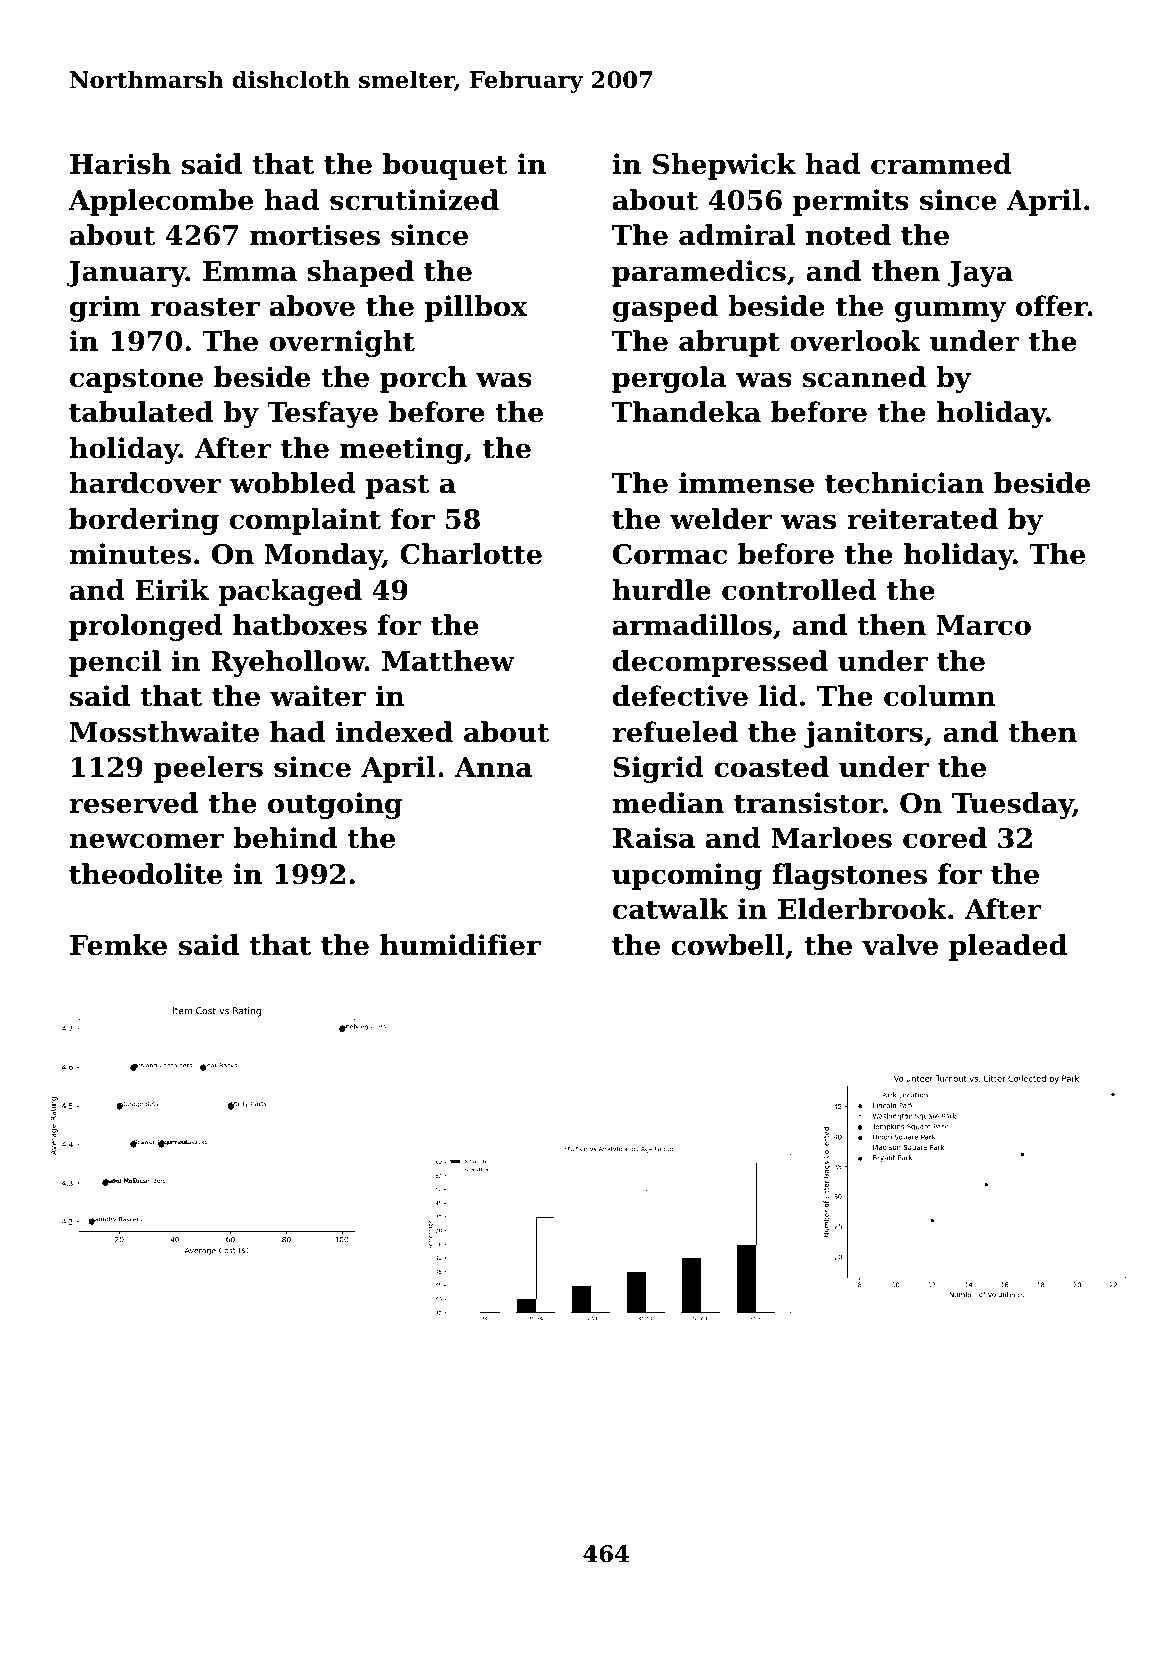 The height and width of the screenshot is (1654, 1165). What do you see at coordinates (945, 838) in the screenshot?
I see `cored` at bounding box center [945, 838].
